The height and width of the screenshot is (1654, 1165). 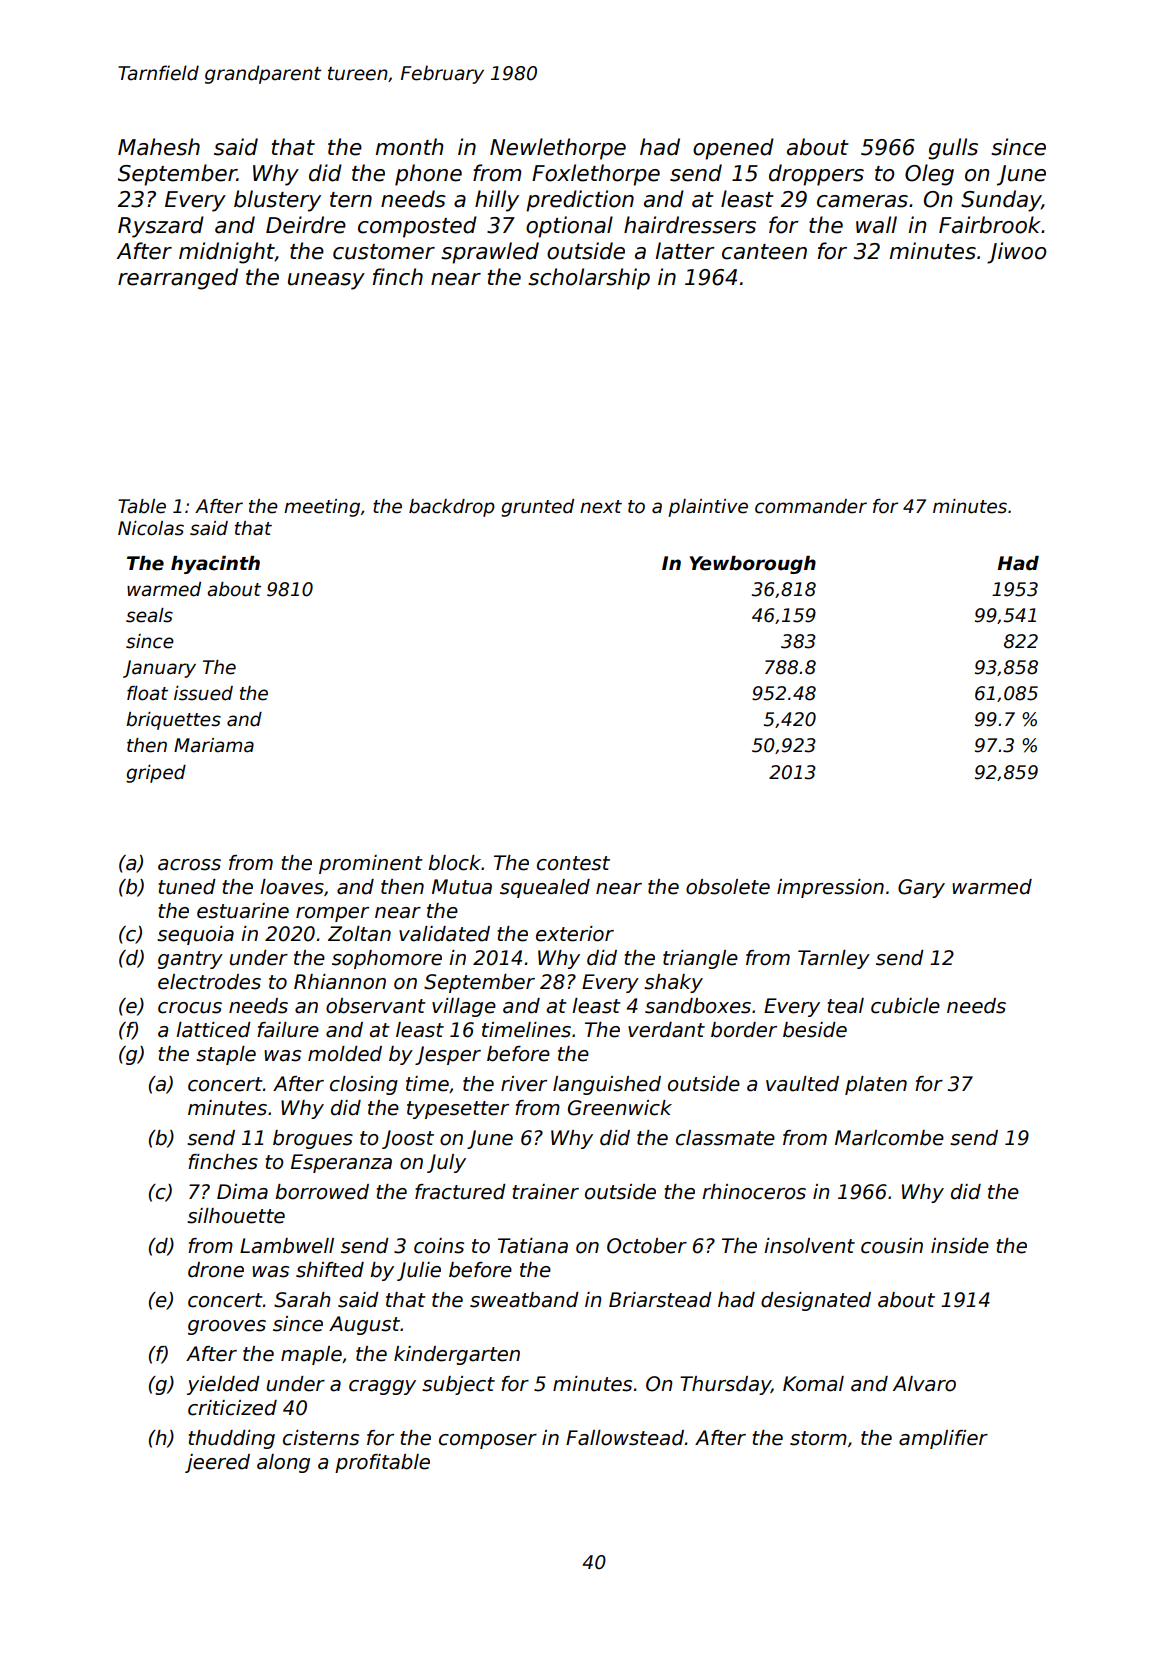 What do you see at coordinates (830, 888) in the screenshot?
I see `impression` at bounding box center [830, 888].
